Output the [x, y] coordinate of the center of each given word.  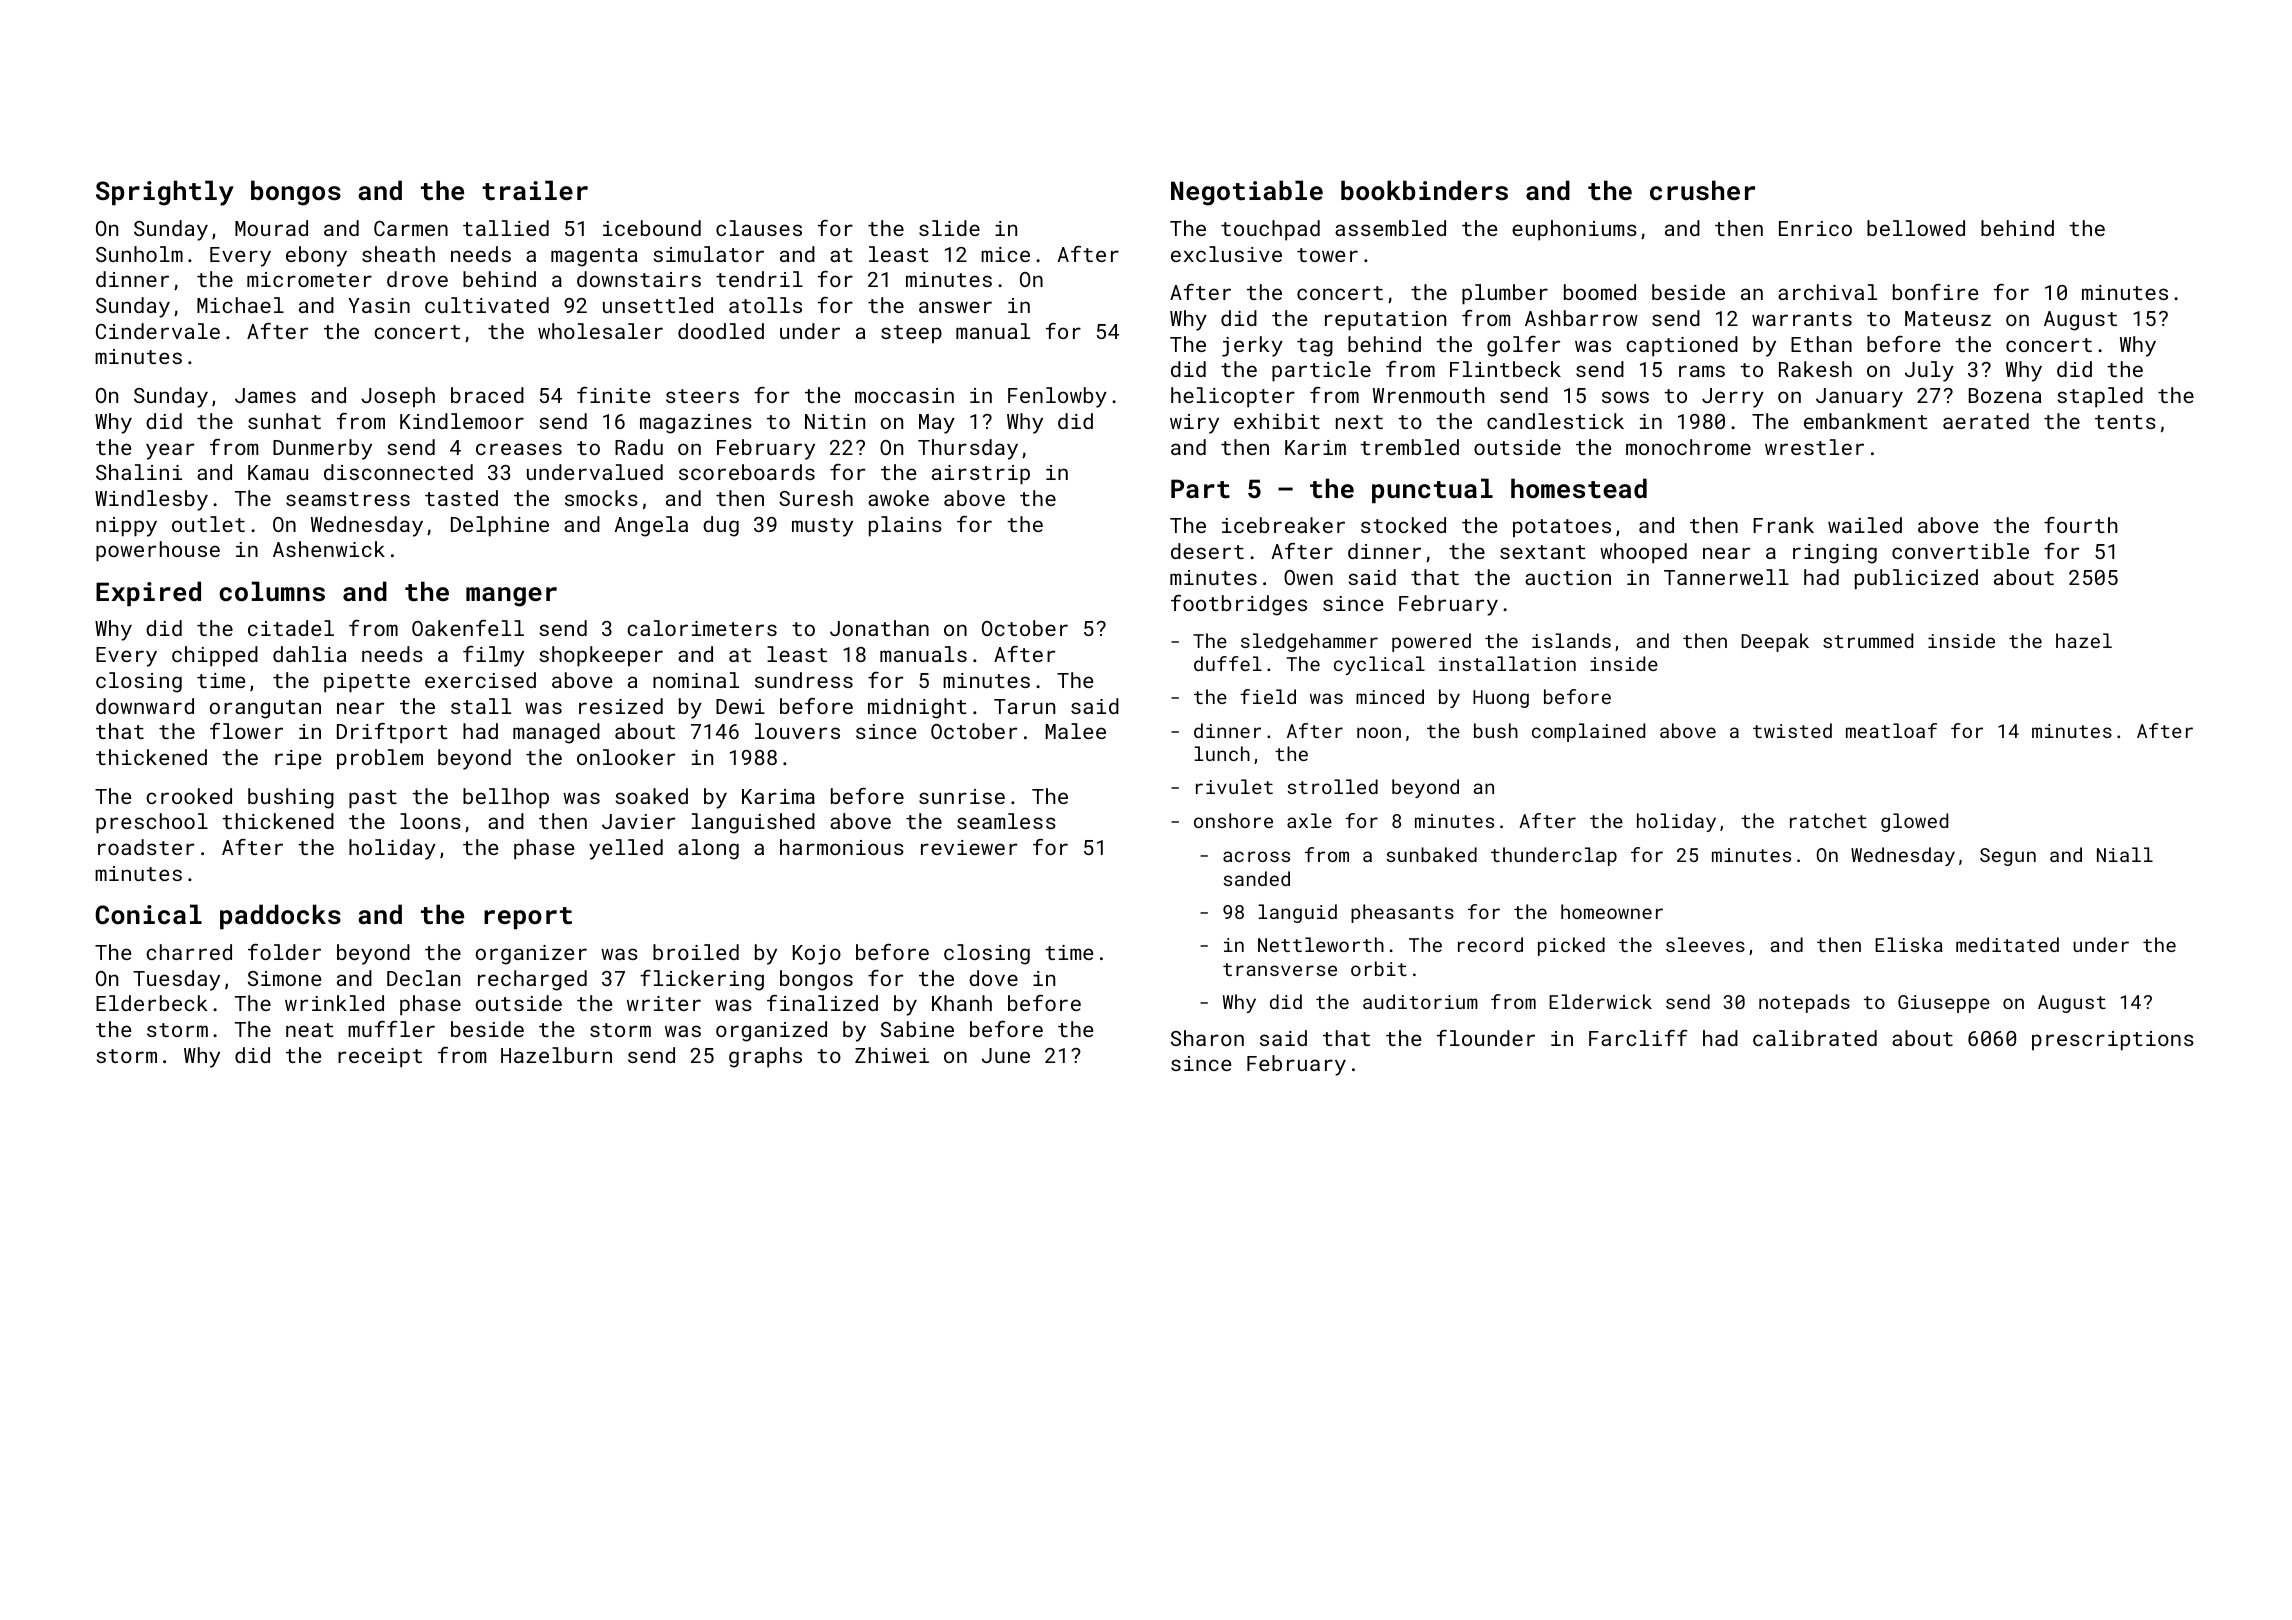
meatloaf [1891, 730]
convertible [1960, 551]
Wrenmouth [1428, 395]
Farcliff [1638, 1038]
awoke [898, 498]
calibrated [1815, 1038]
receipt [380, 1058]
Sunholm [139, 254]
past [373, 799]
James [265, 395]
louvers [797, 731]
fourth [2080, 525]
